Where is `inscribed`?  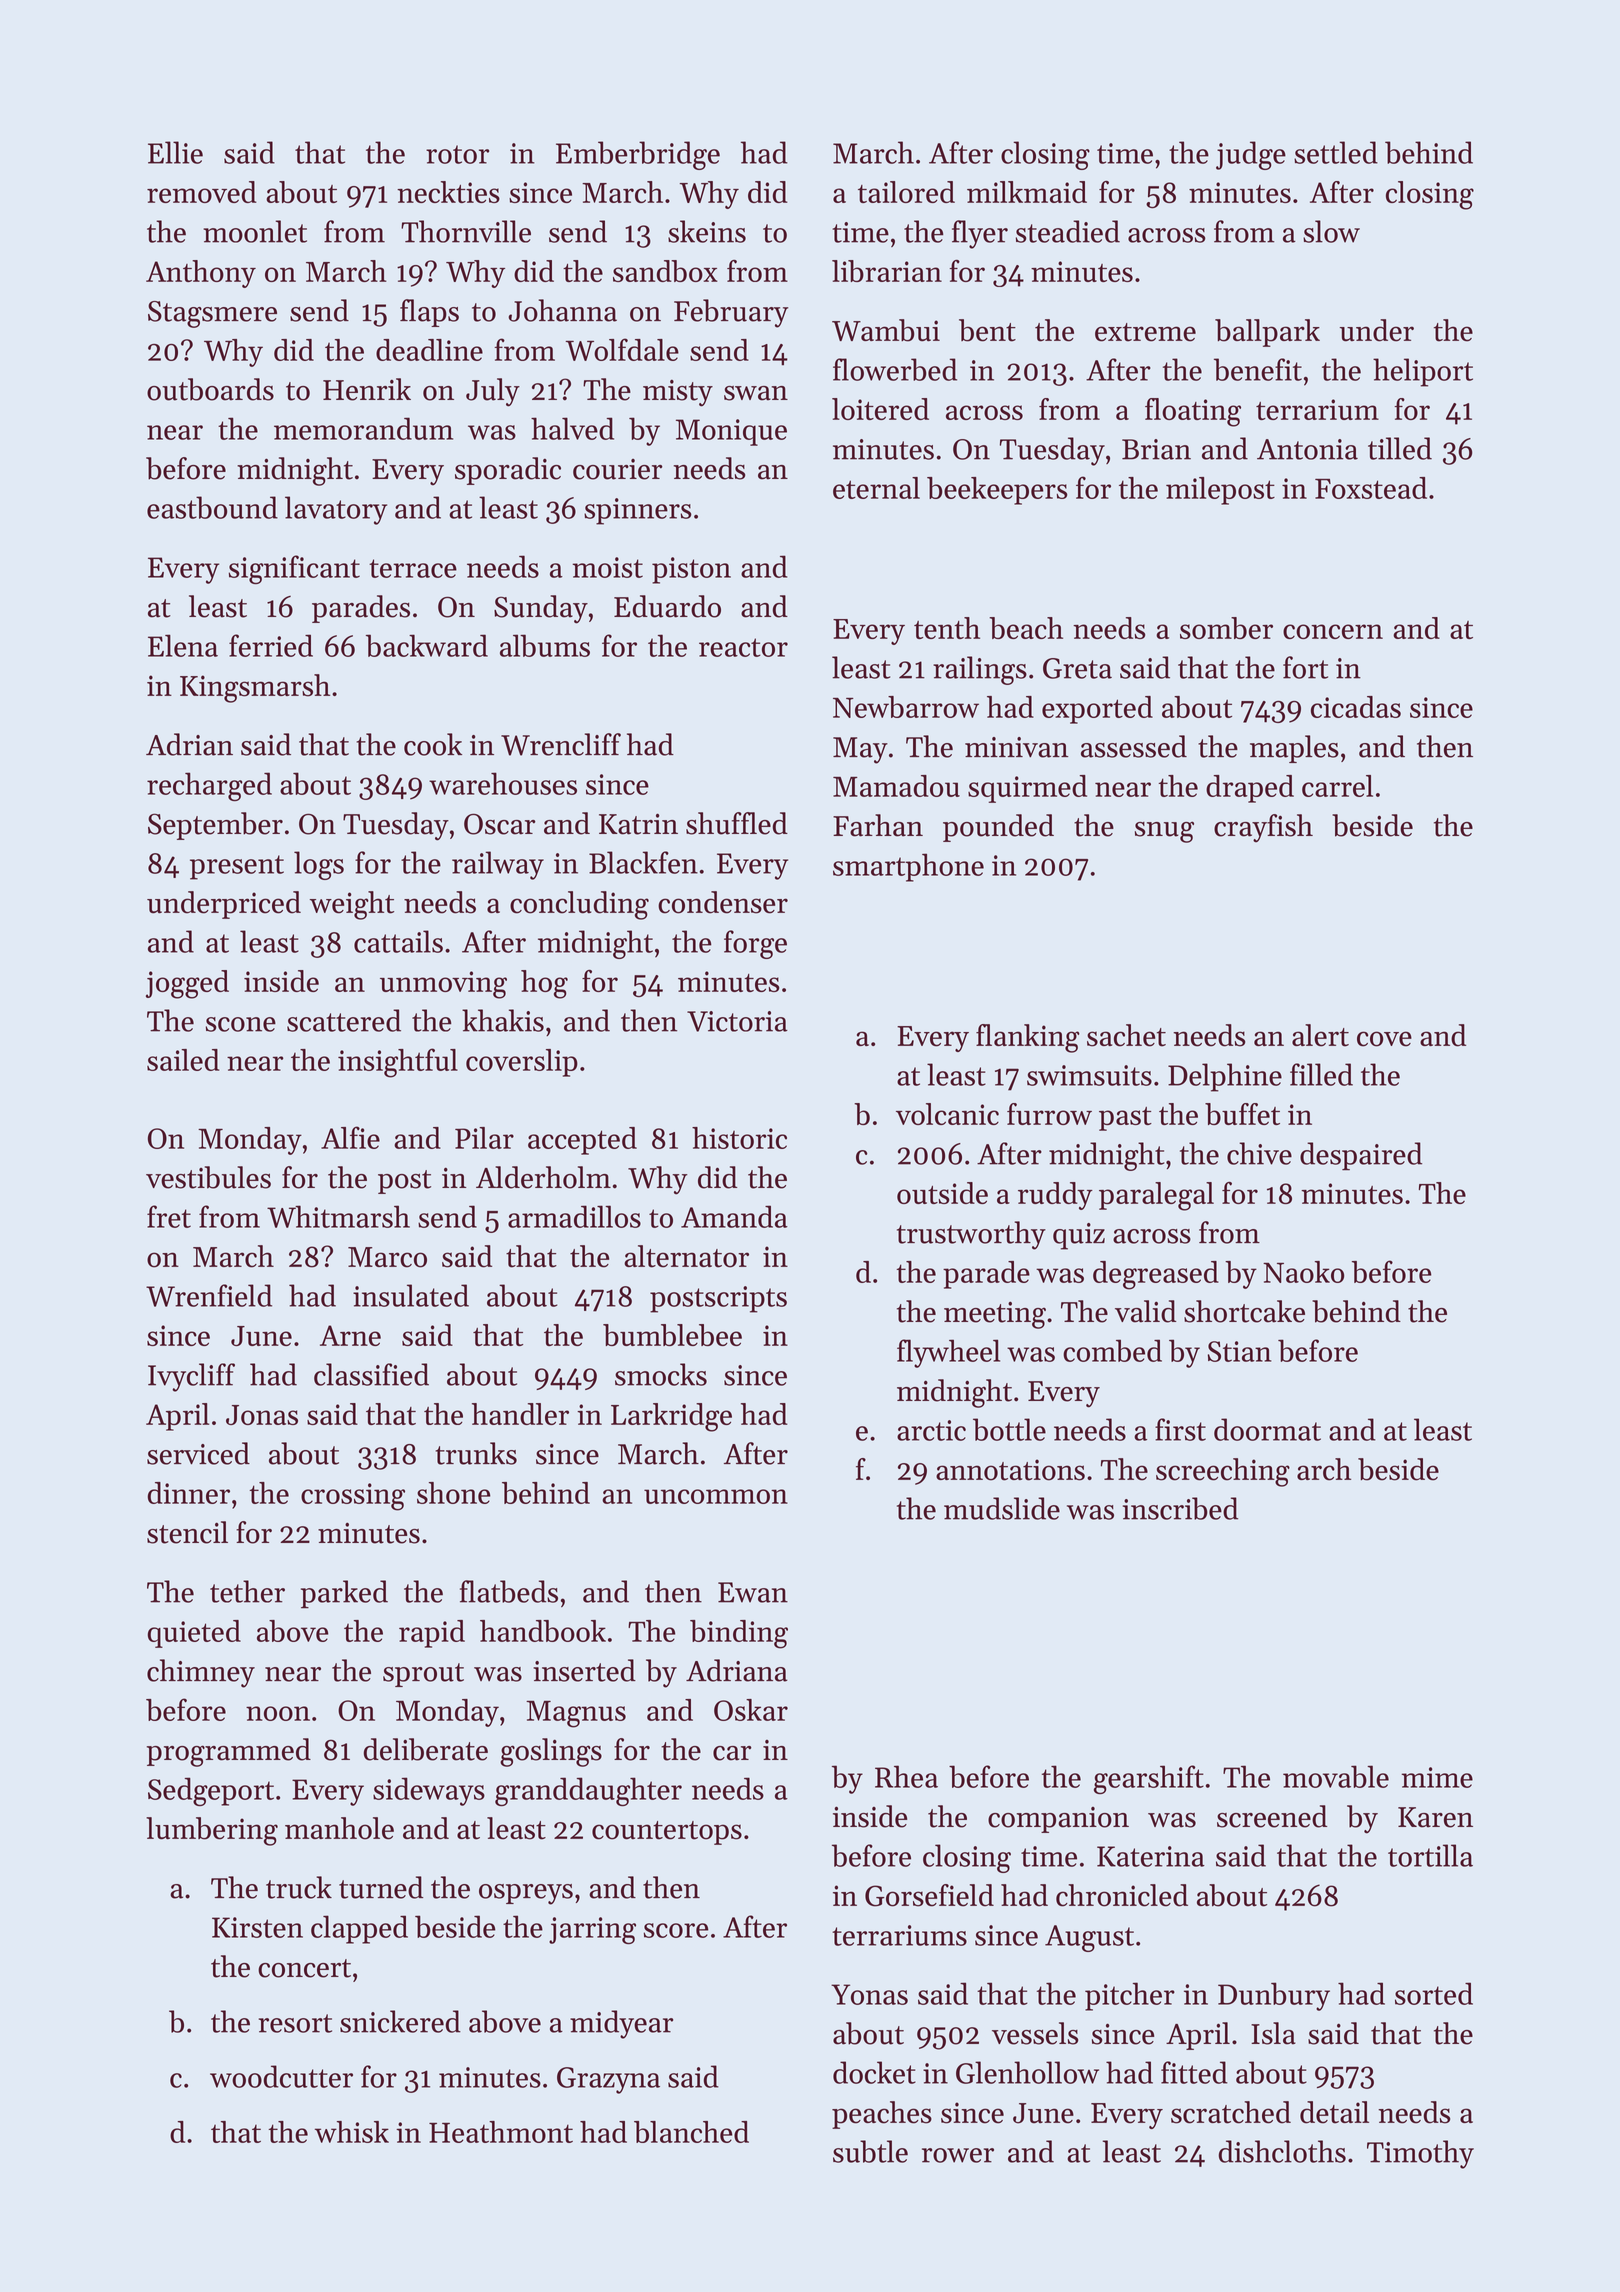
inscribed is located at coordinates (1180, 1508).
